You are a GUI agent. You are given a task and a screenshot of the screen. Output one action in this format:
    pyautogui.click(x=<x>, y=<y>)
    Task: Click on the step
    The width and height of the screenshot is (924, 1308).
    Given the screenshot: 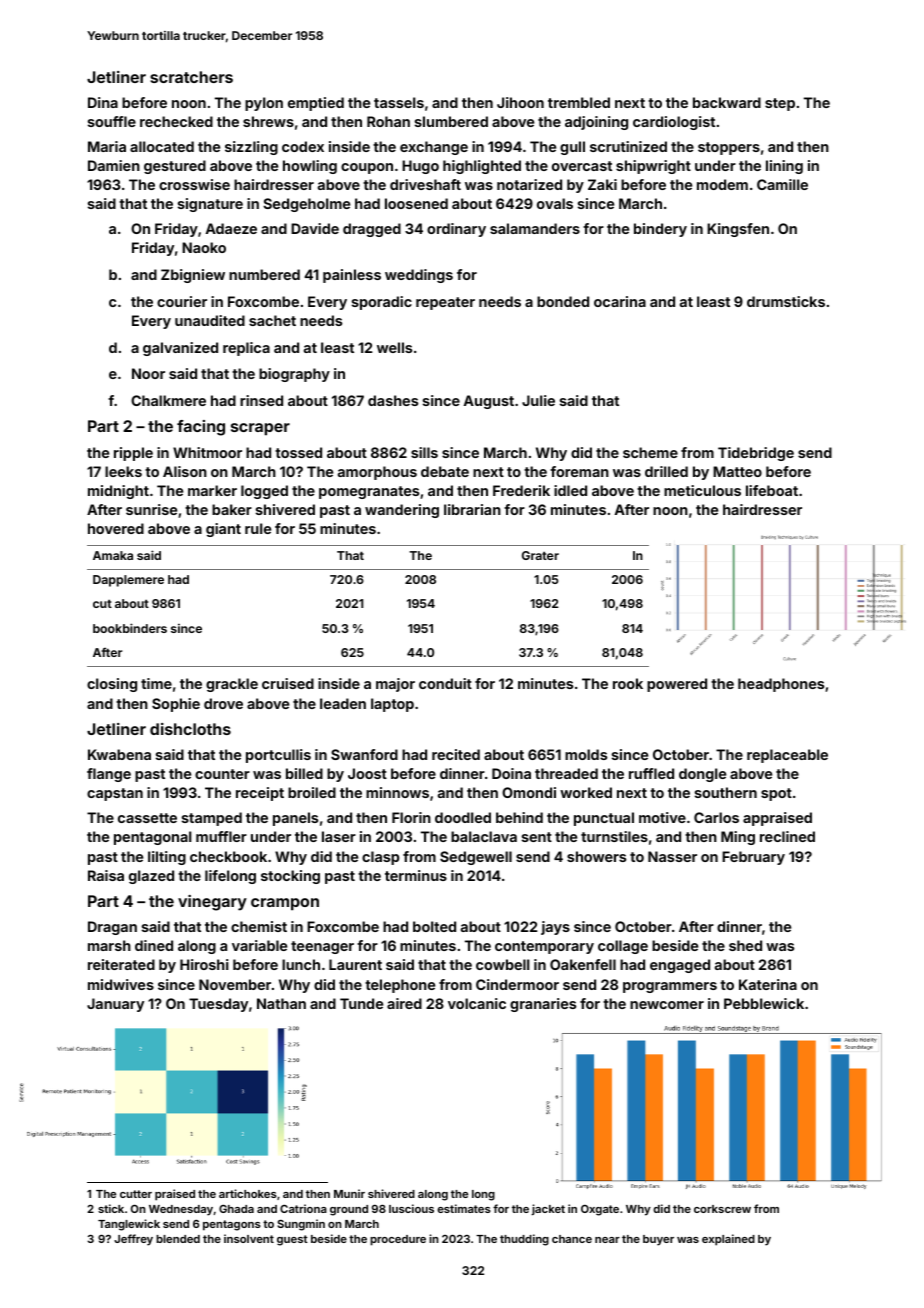 What is the action you would take?
    pyautogui.click(x=780, y=104)
